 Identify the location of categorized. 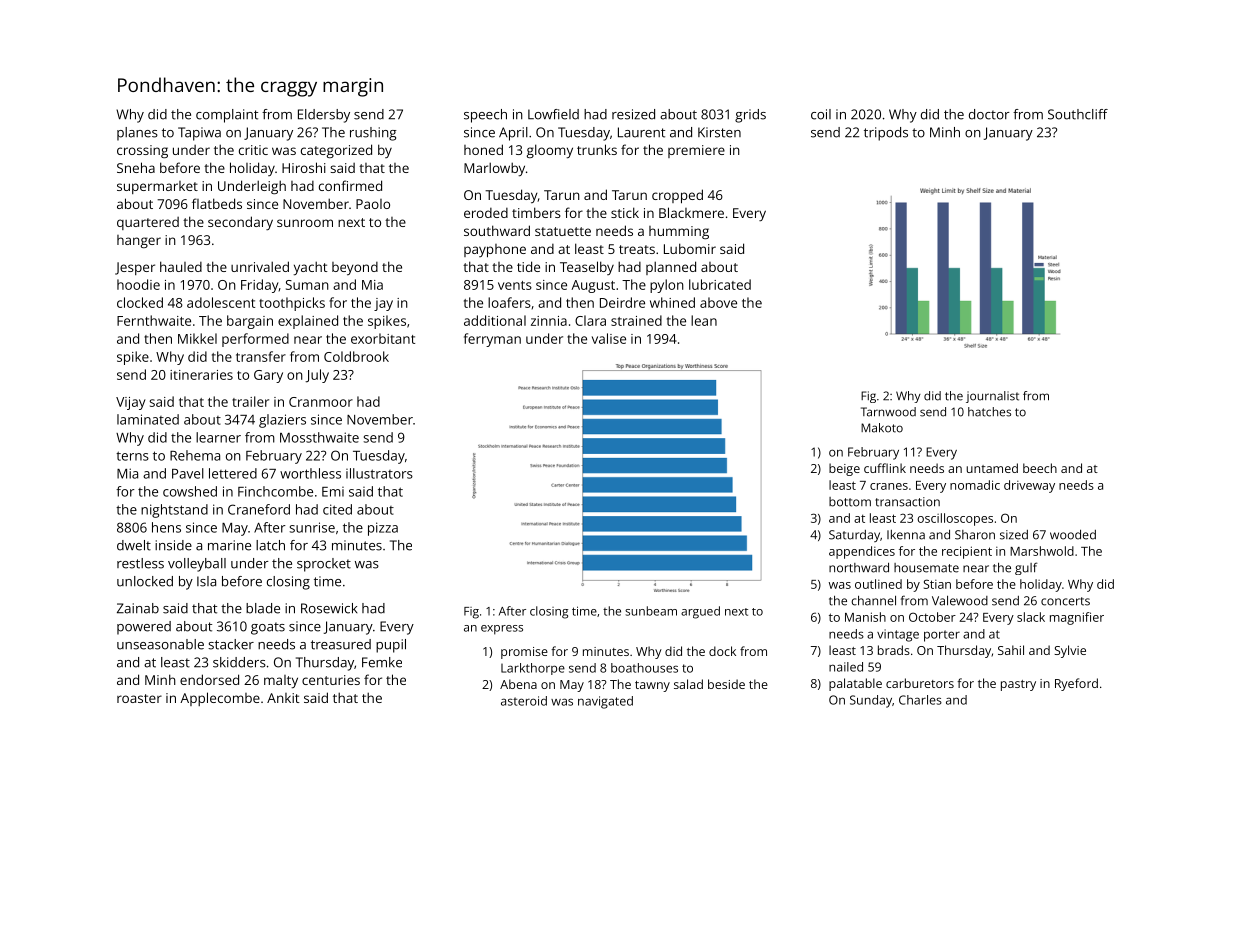
(336, 151).
